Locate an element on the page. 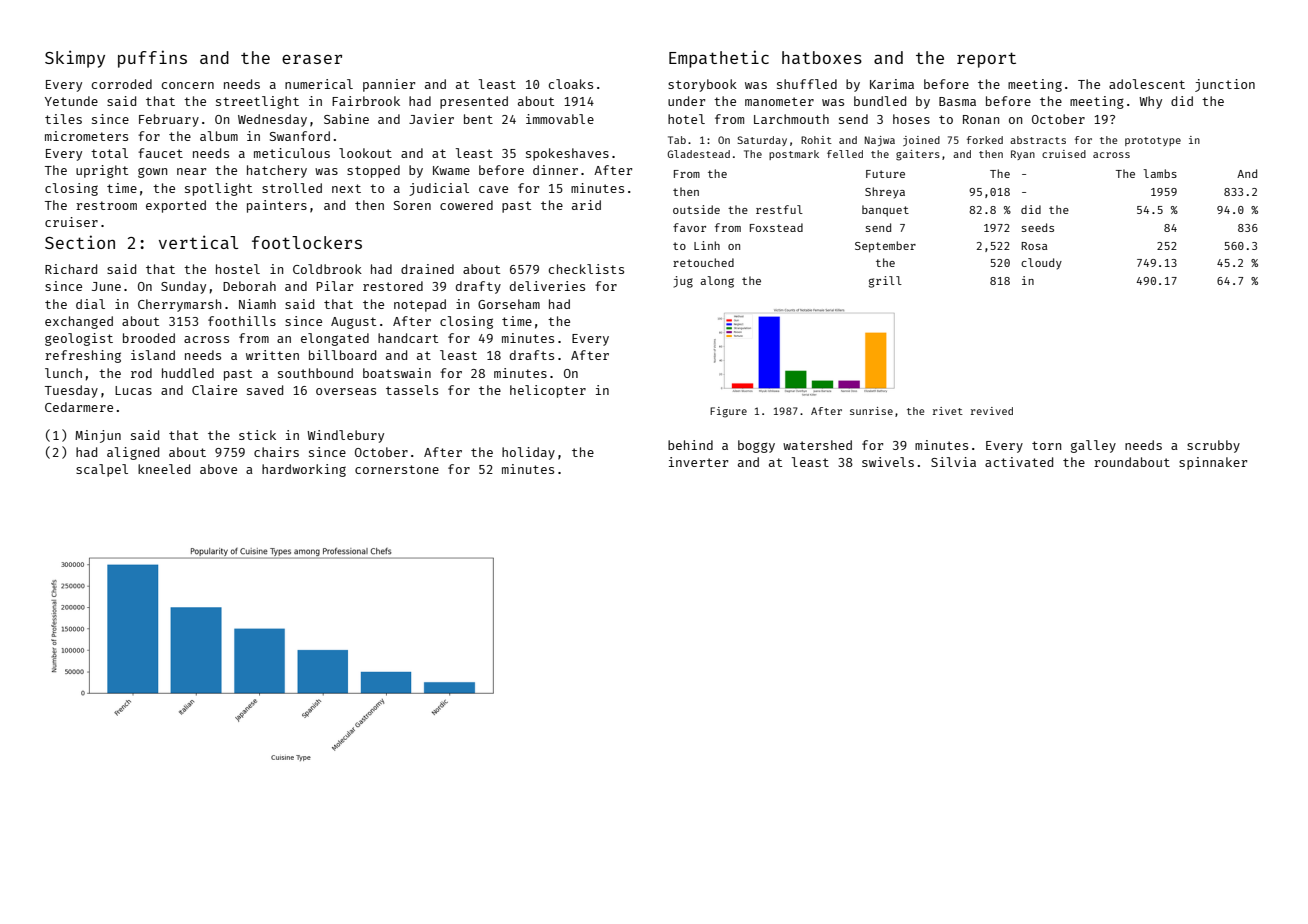  cloudy is located at coordinates (1041, 264).
